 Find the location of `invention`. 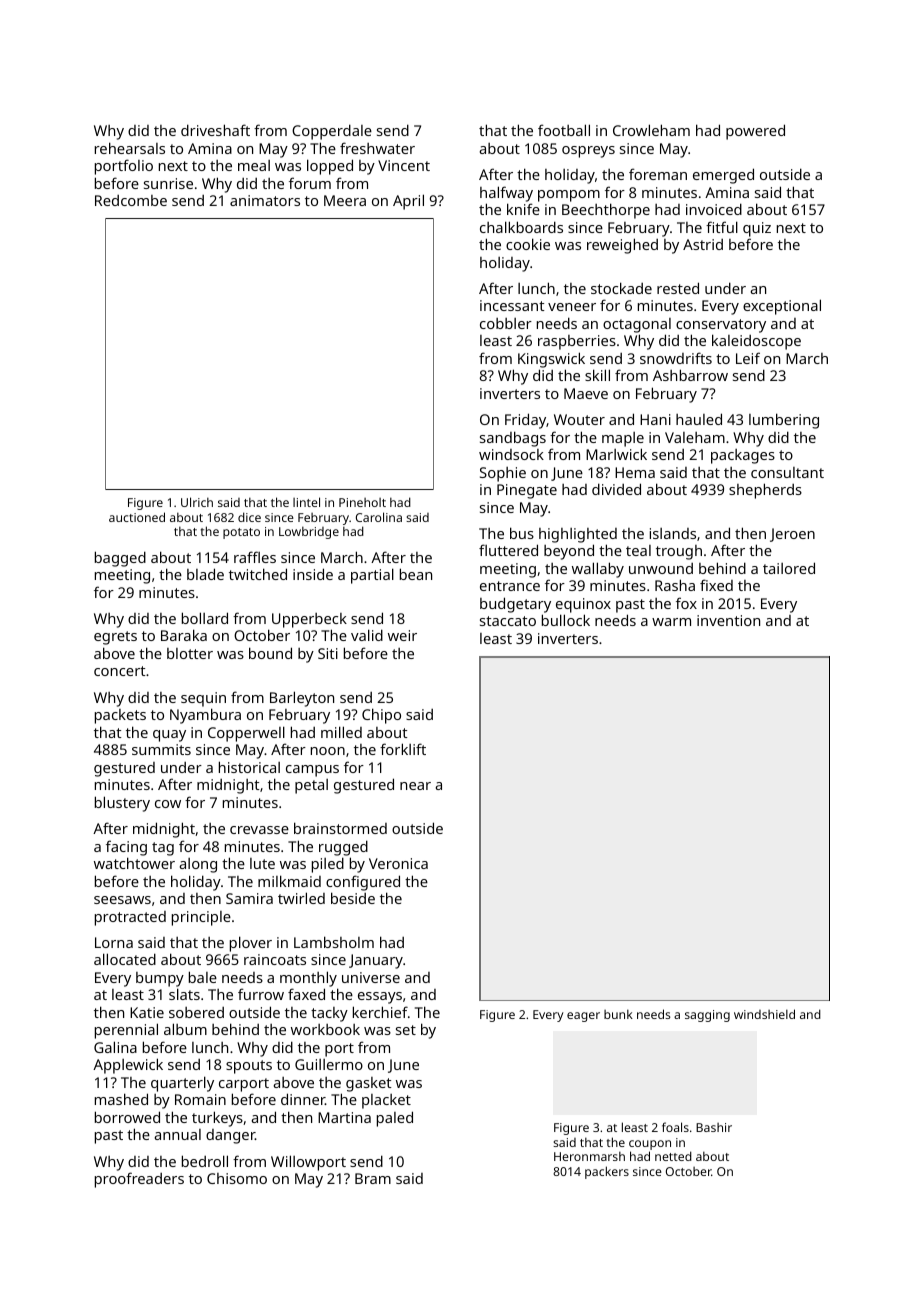

invention is located at coordinates (728, 620).
